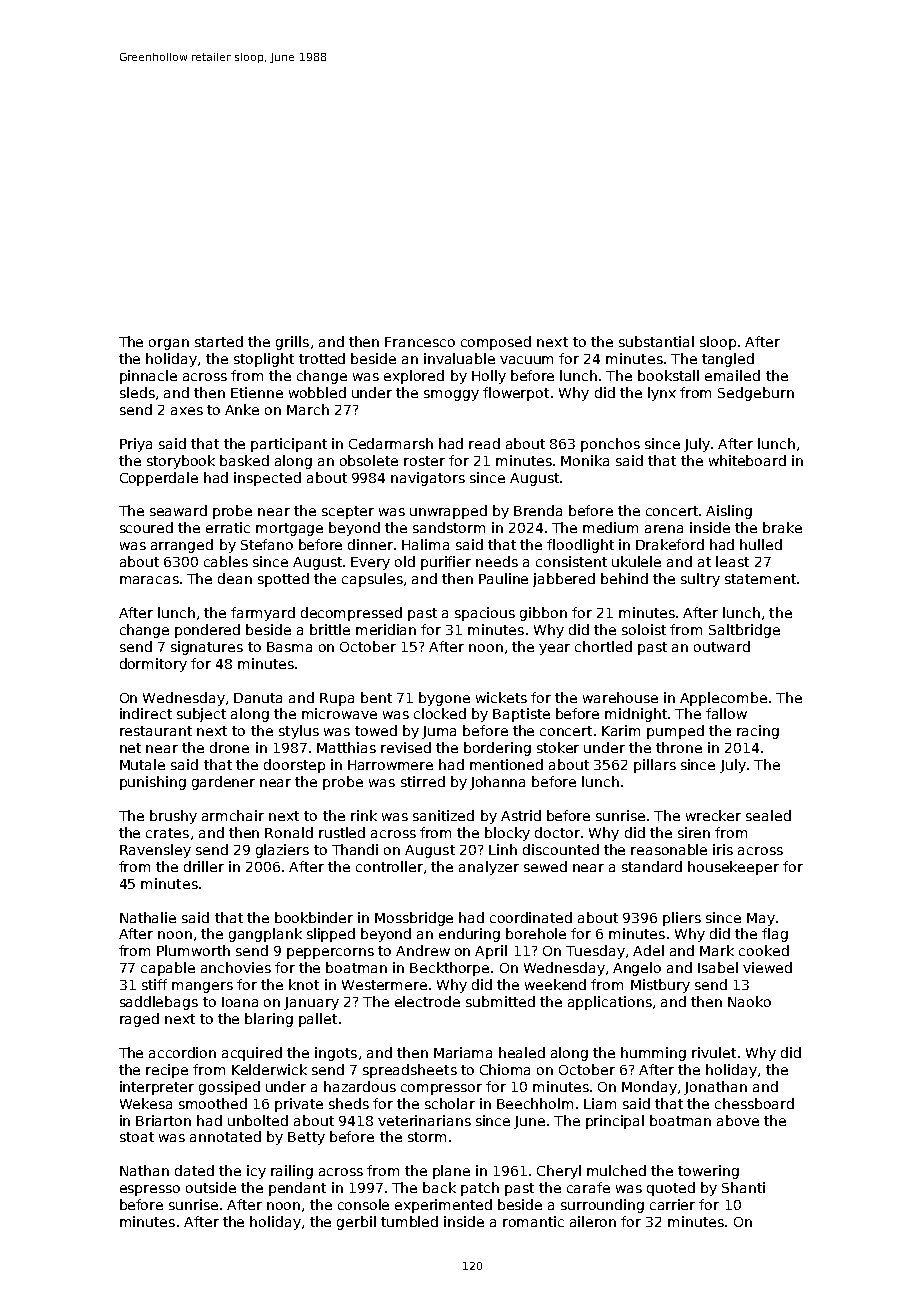  What do you see at coordinates (497, 783) in the document?
I see `Johanna` at bounding box center [497, 783].
